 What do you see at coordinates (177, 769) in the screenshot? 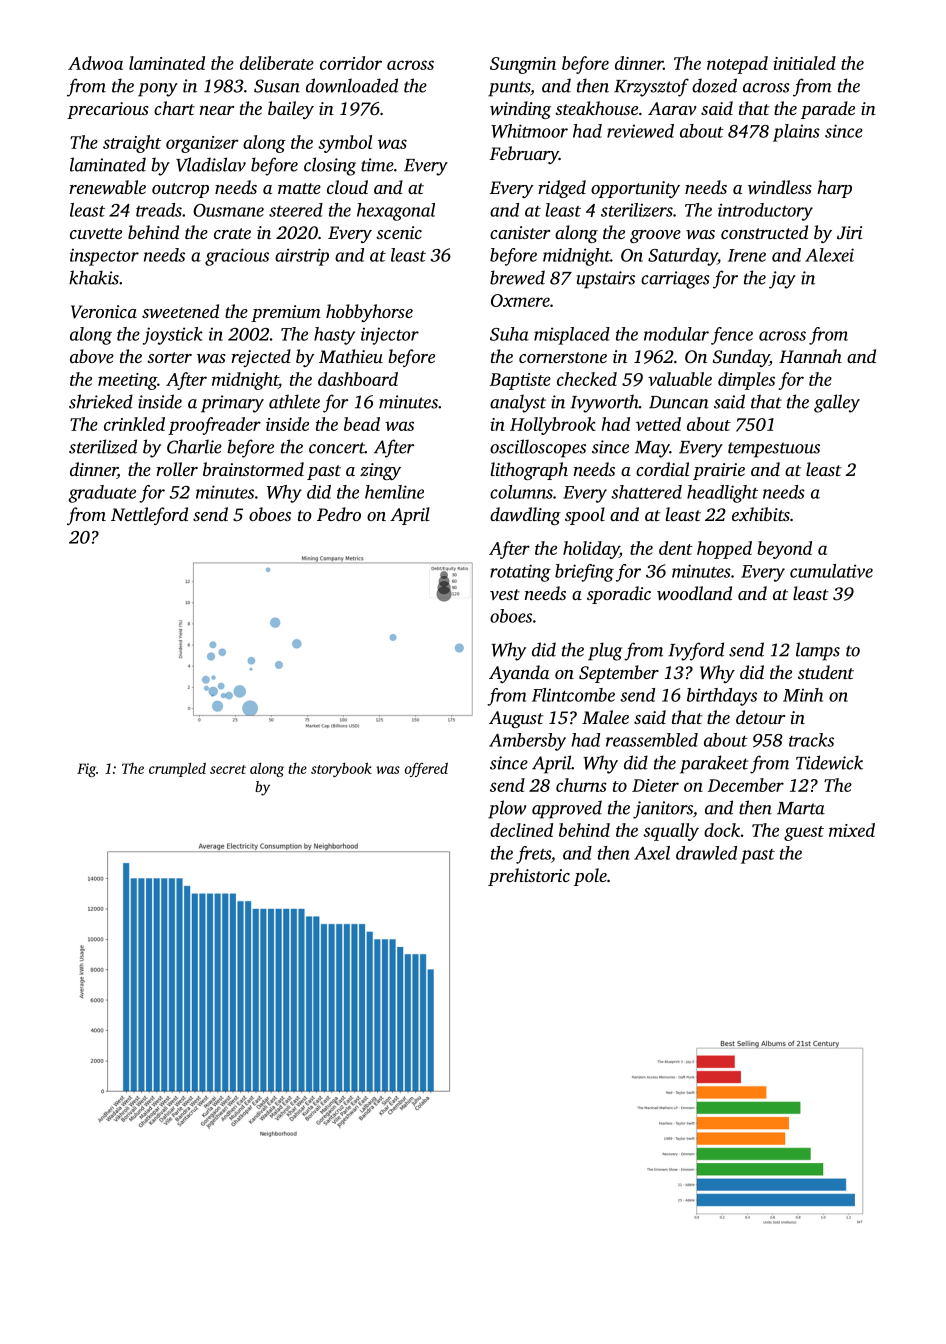
I see `crumpled` at bounding box center [177, 769].
